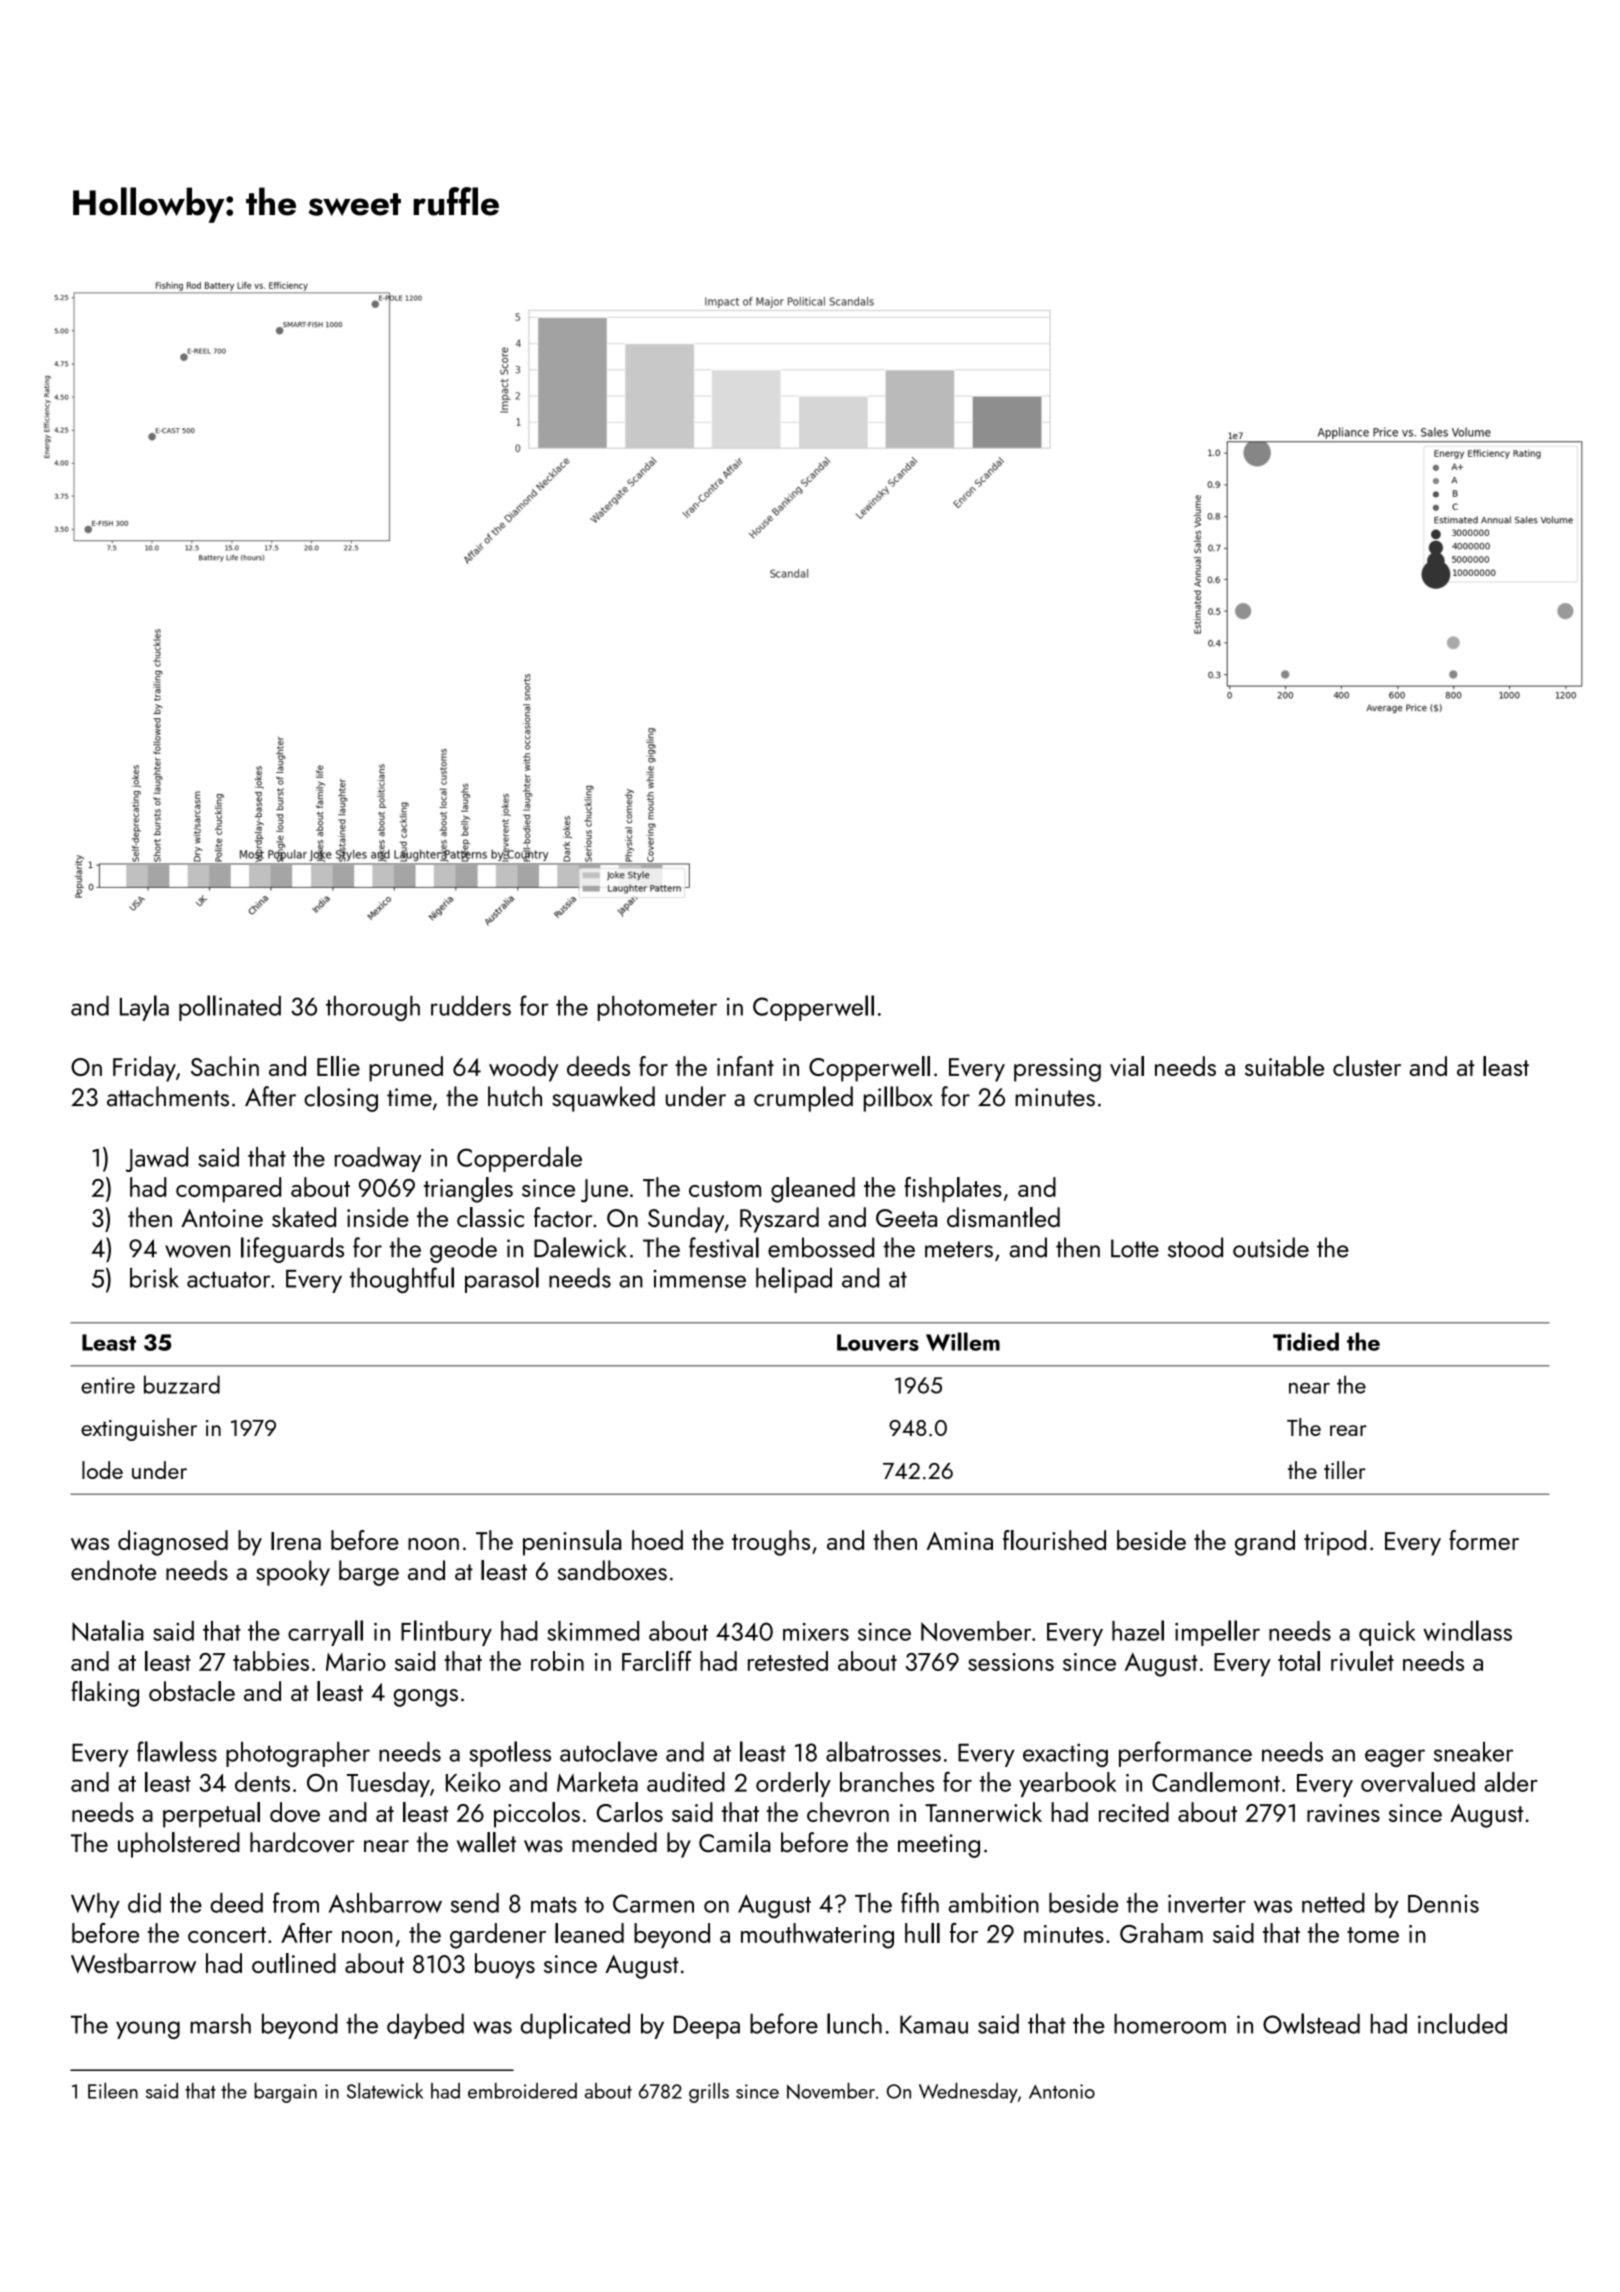 The width and height of the screenshot is (1620, 2292). Describe the element at coordinates (1195, 1247) in the screenshot. I see `stood` at that location.
